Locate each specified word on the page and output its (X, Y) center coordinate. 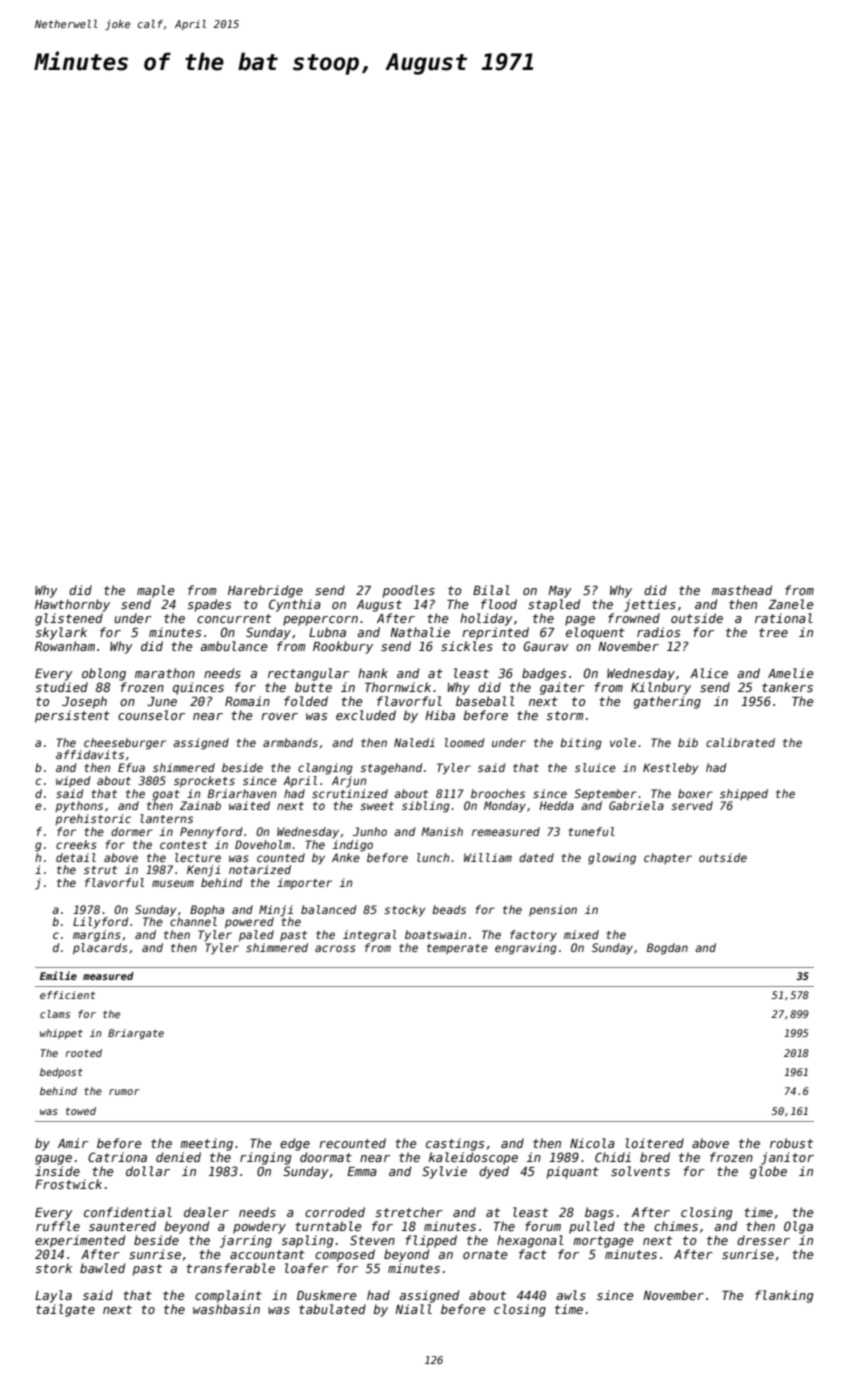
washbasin (226, 1309)
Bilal (491, 590)
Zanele (791, 604)
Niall (413, 1309)
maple (156, 591)
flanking (784, 1296)
